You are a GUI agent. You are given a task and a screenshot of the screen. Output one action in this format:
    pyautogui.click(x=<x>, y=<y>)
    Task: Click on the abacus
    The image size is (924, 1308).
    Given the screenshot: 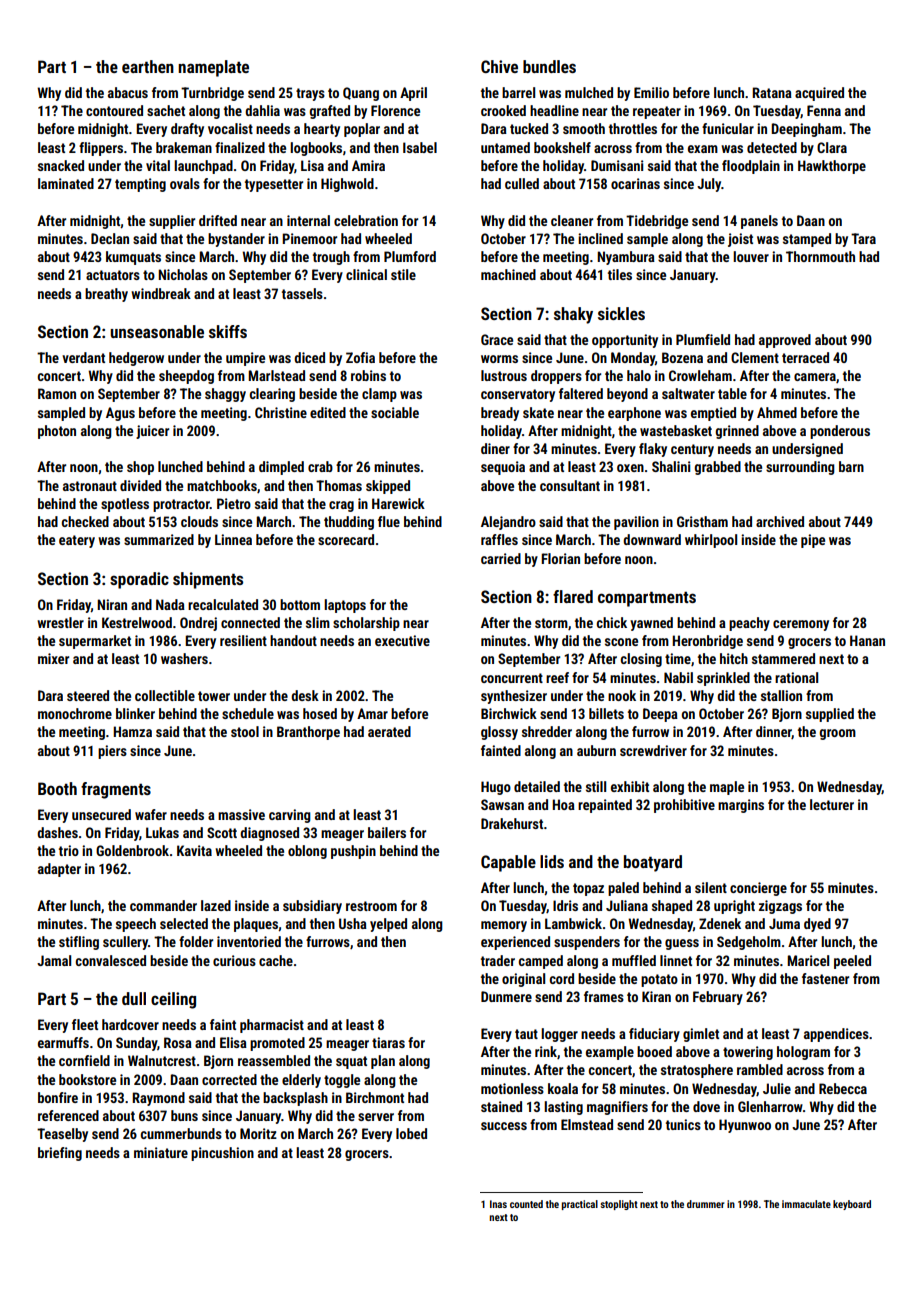 What is the action you would take?
    pyautogui.click(x=128, y=92)
